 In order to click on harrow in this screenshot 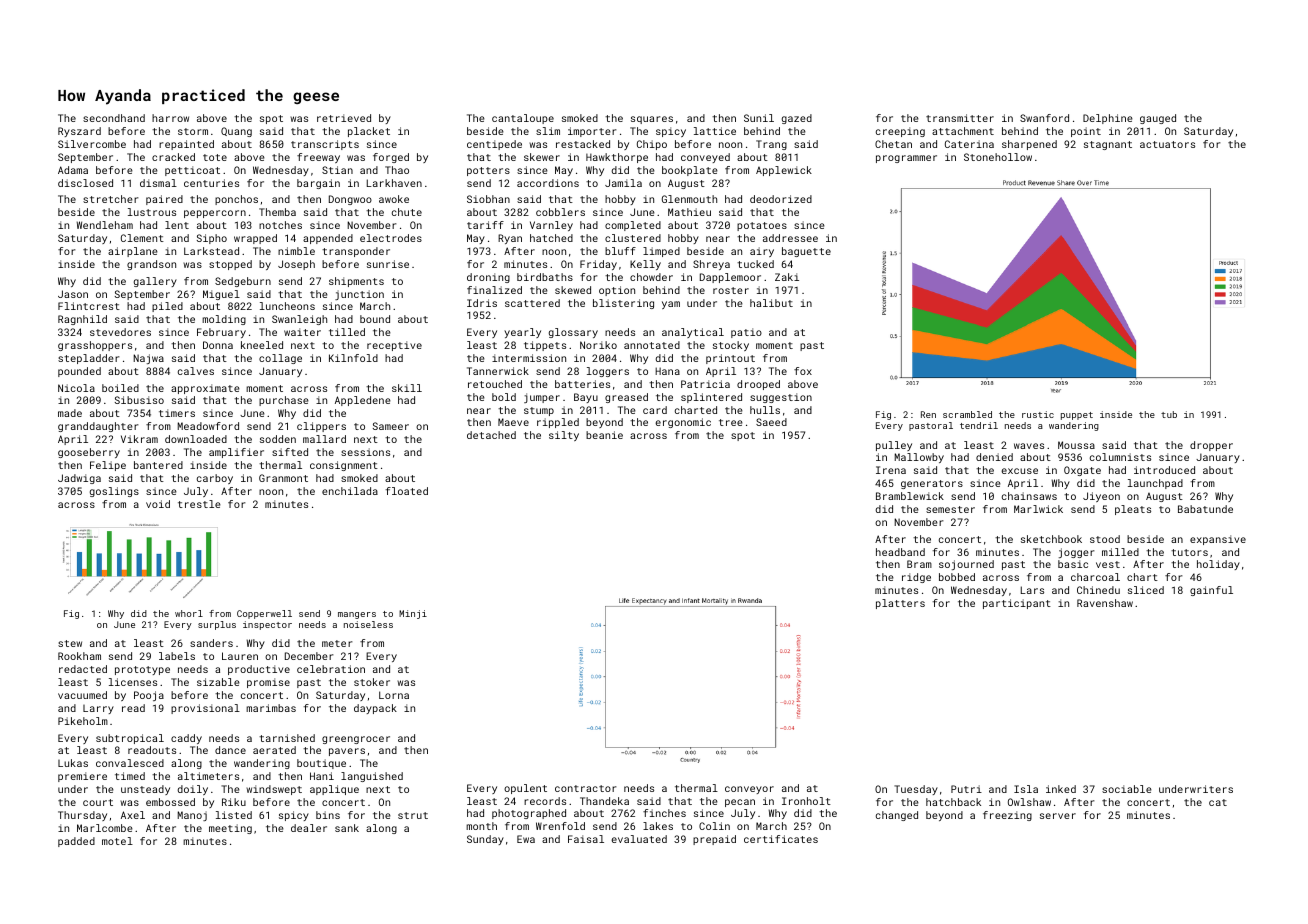, I will do `click(170, 118)`.
